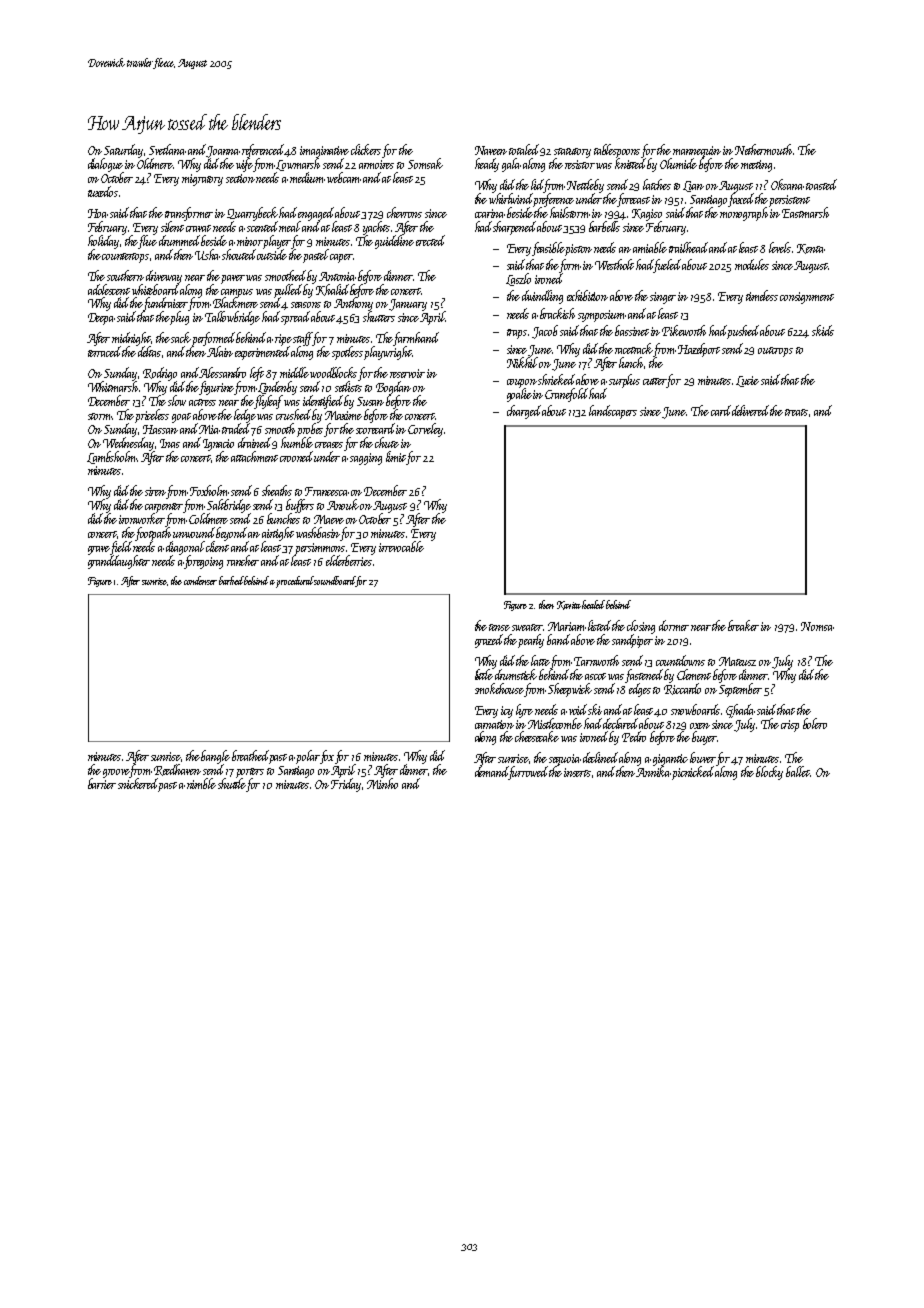  What do you see at coordinates (220, 351) in the image?
I see `Alain` at bounding box center [220, 351].
